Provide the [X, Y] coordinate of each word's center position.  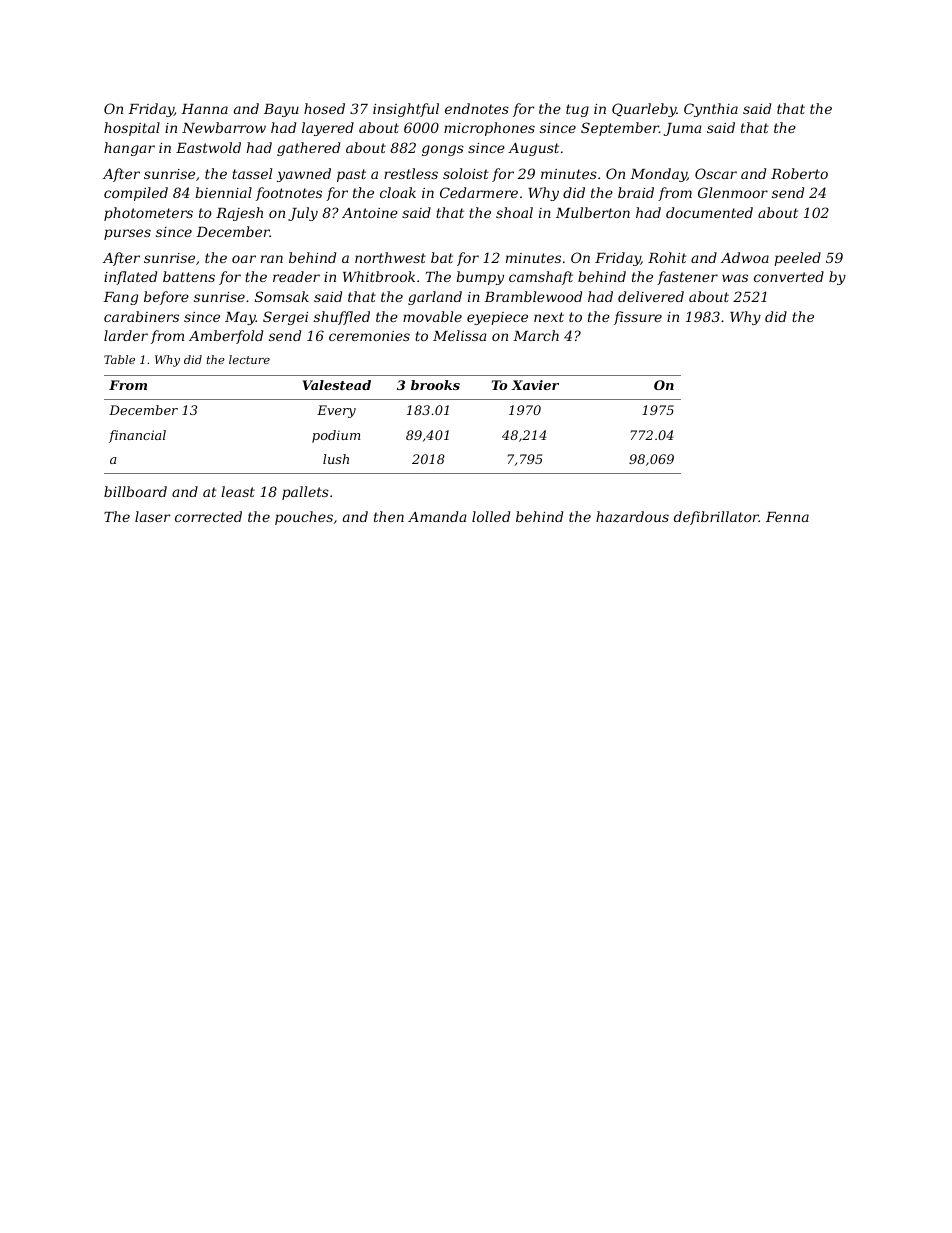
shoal [514, 212]
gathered [308, 149]
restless [411, 173]
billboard [135, 491]
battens [189, 276]
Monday [658, 175]
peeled [797, 259]
